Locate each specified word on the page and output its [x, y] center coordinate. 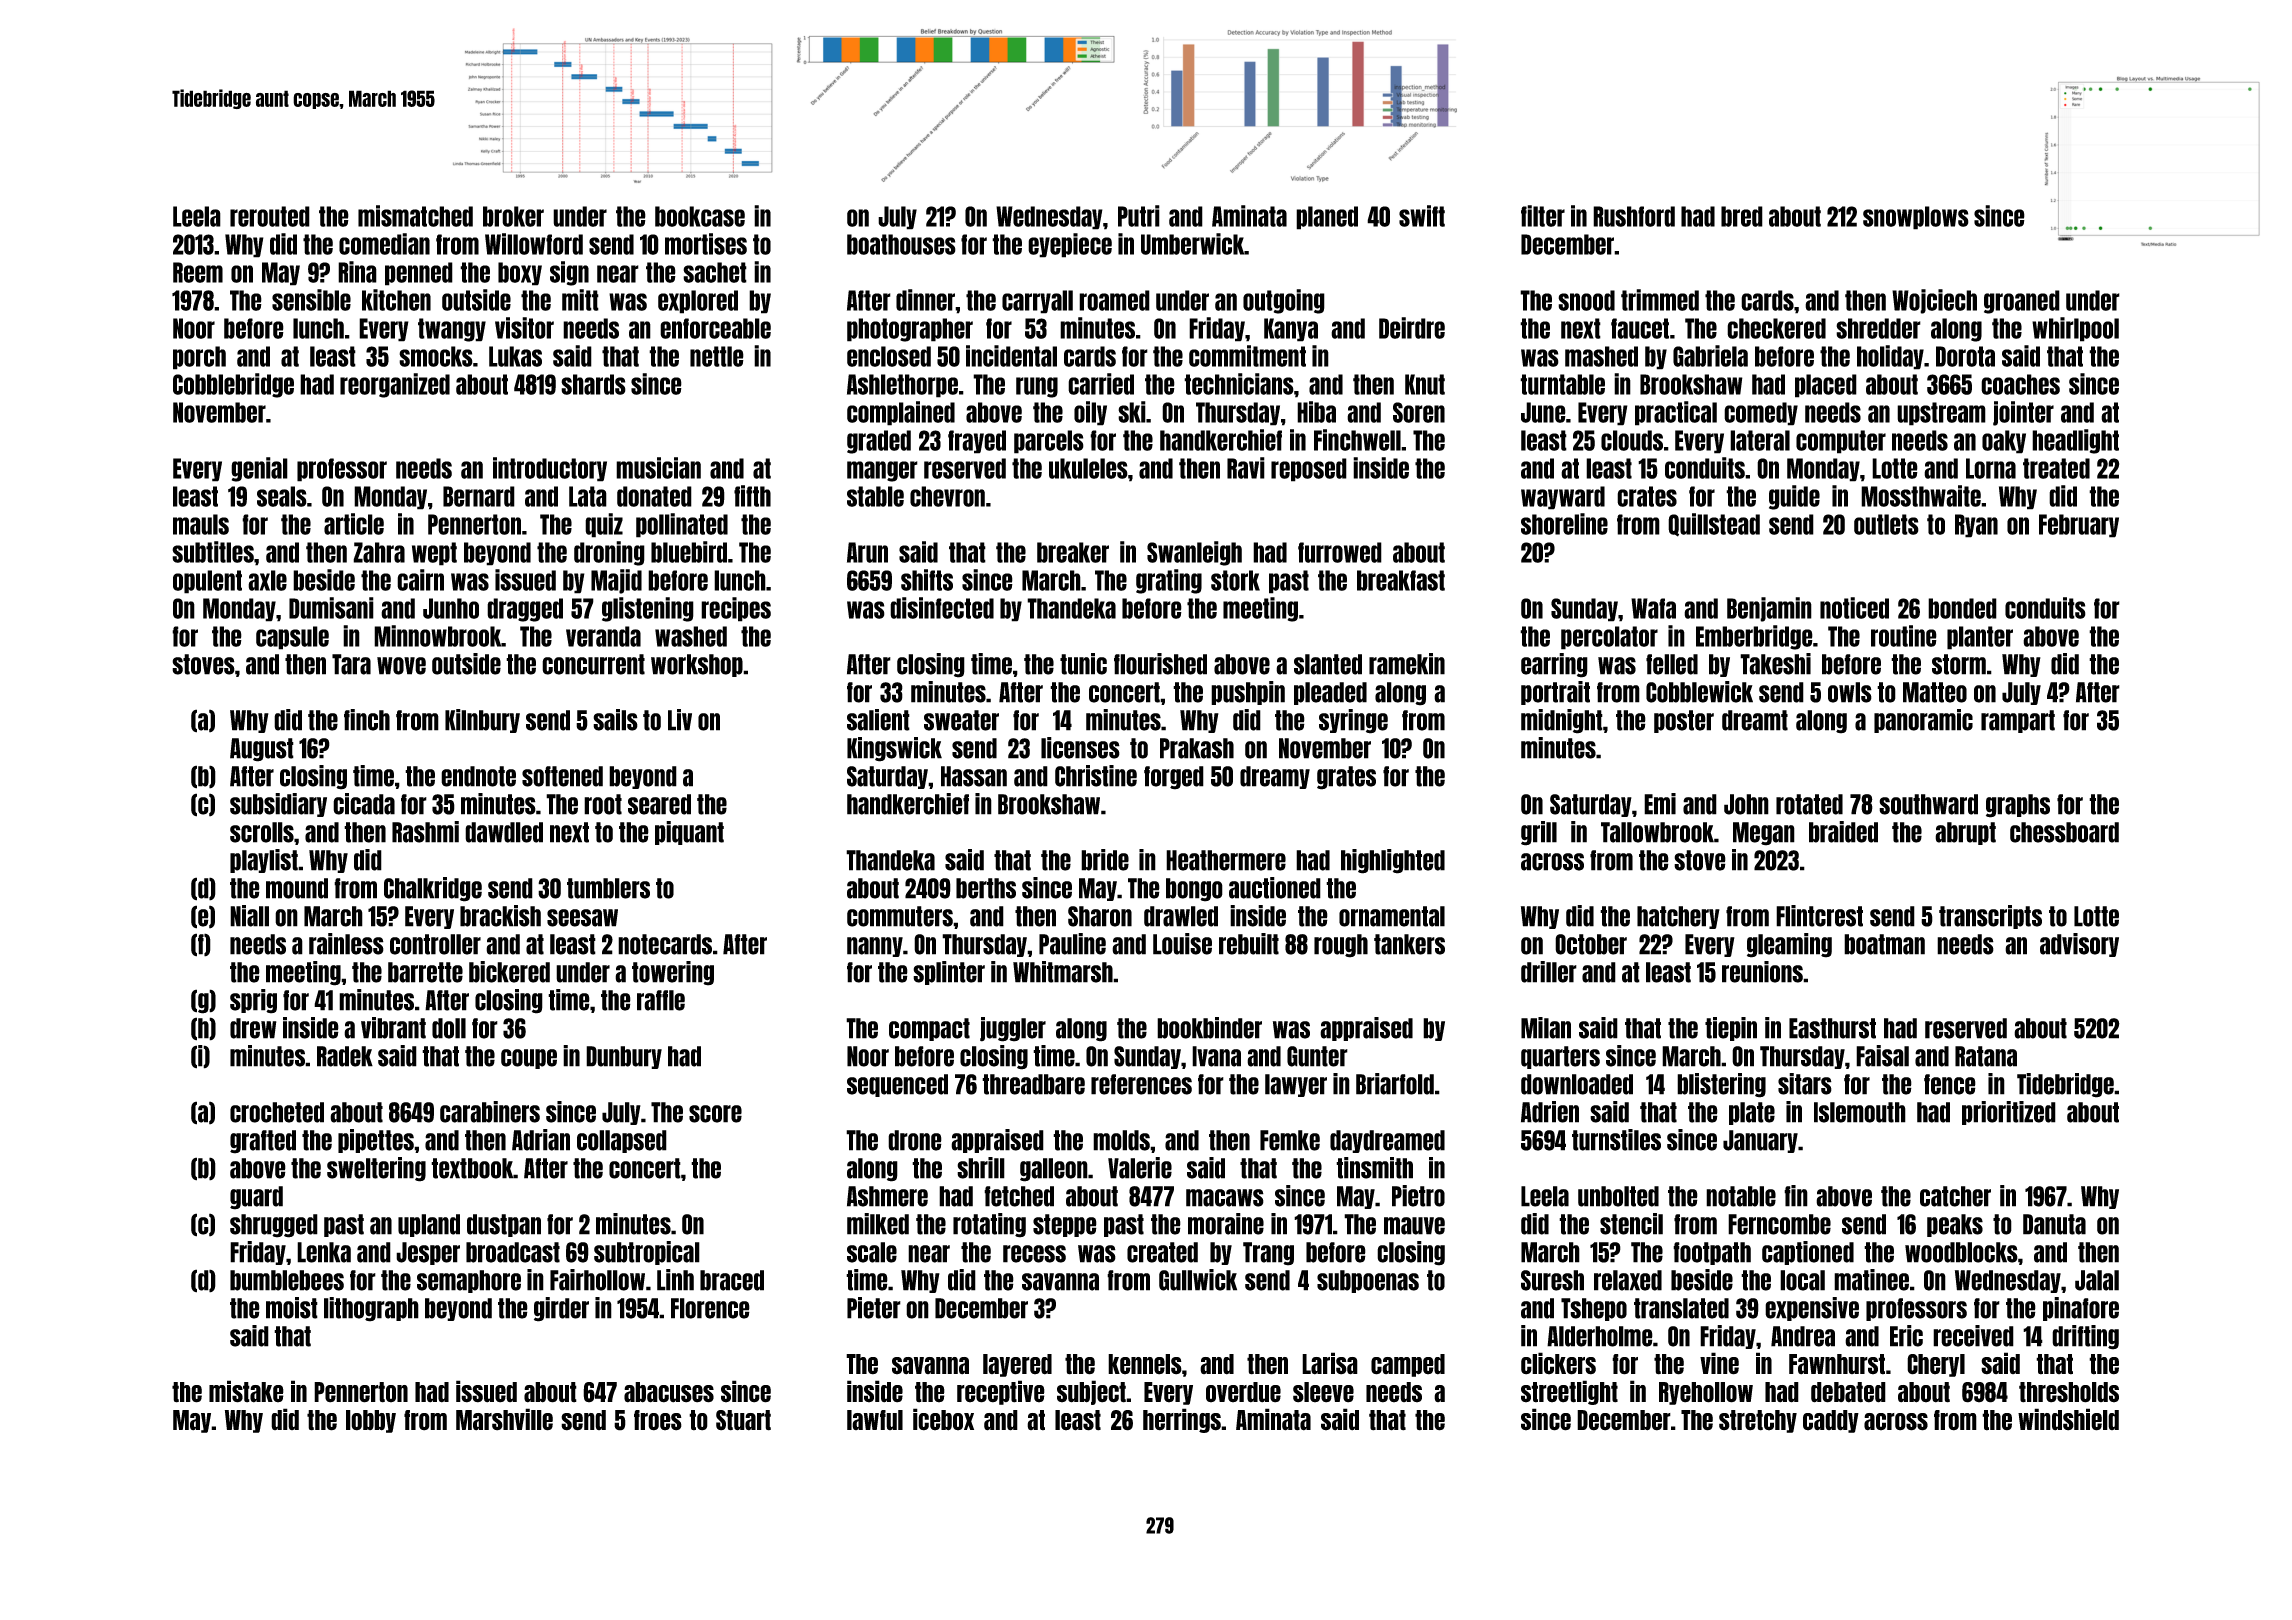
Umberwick [1193, 244]
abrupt [1965, 833]
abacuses [669, 1392]
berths [986, 888]
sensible [311, 300]
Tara [351, 664]
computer [1841, 442]
